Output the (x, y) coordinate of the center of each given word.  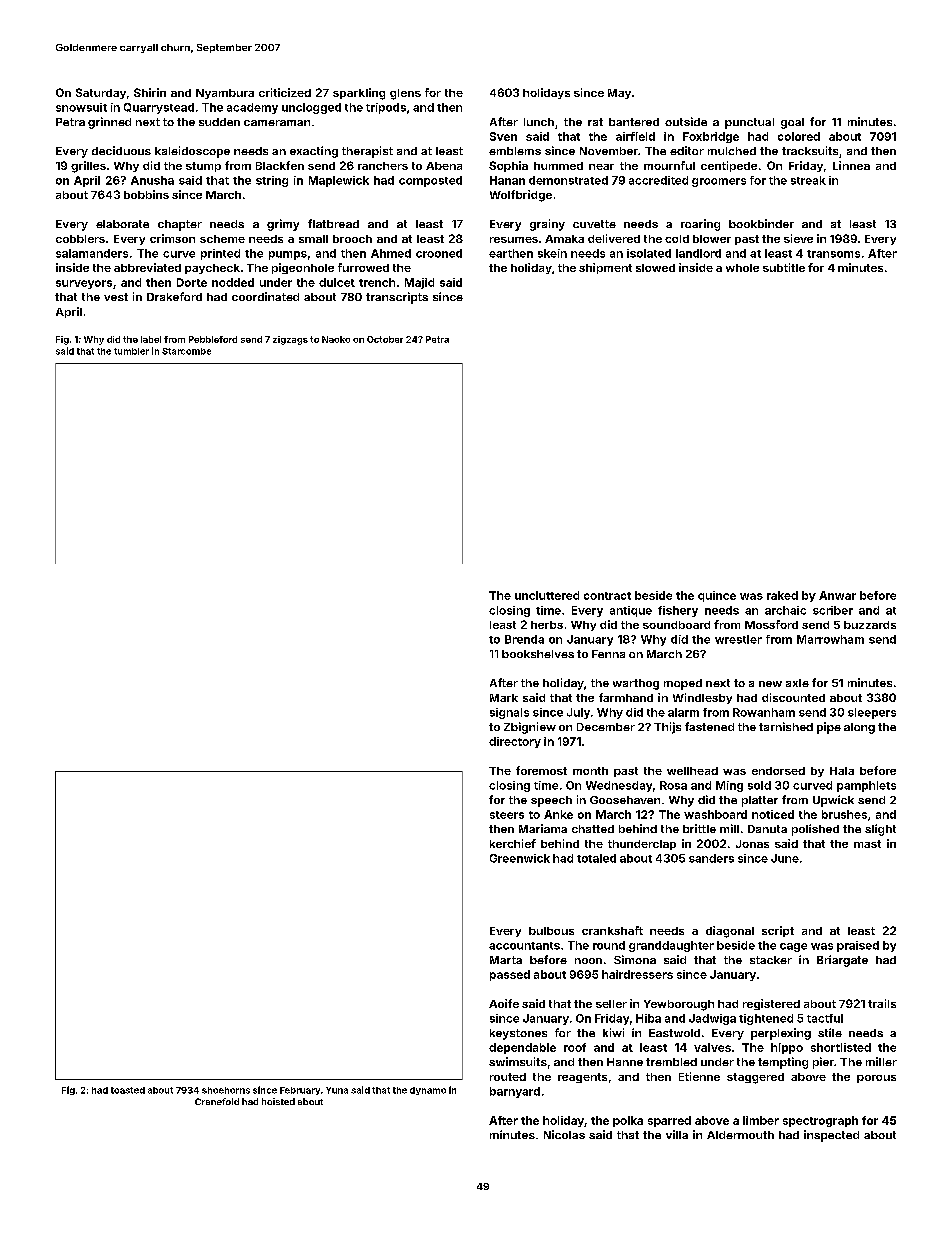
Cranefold (217, 1101)
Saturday (101, 93)
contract (607, 596)
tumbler (131, 351)
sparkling (359, 94)
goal (792, 123)
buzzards (870, 625)
